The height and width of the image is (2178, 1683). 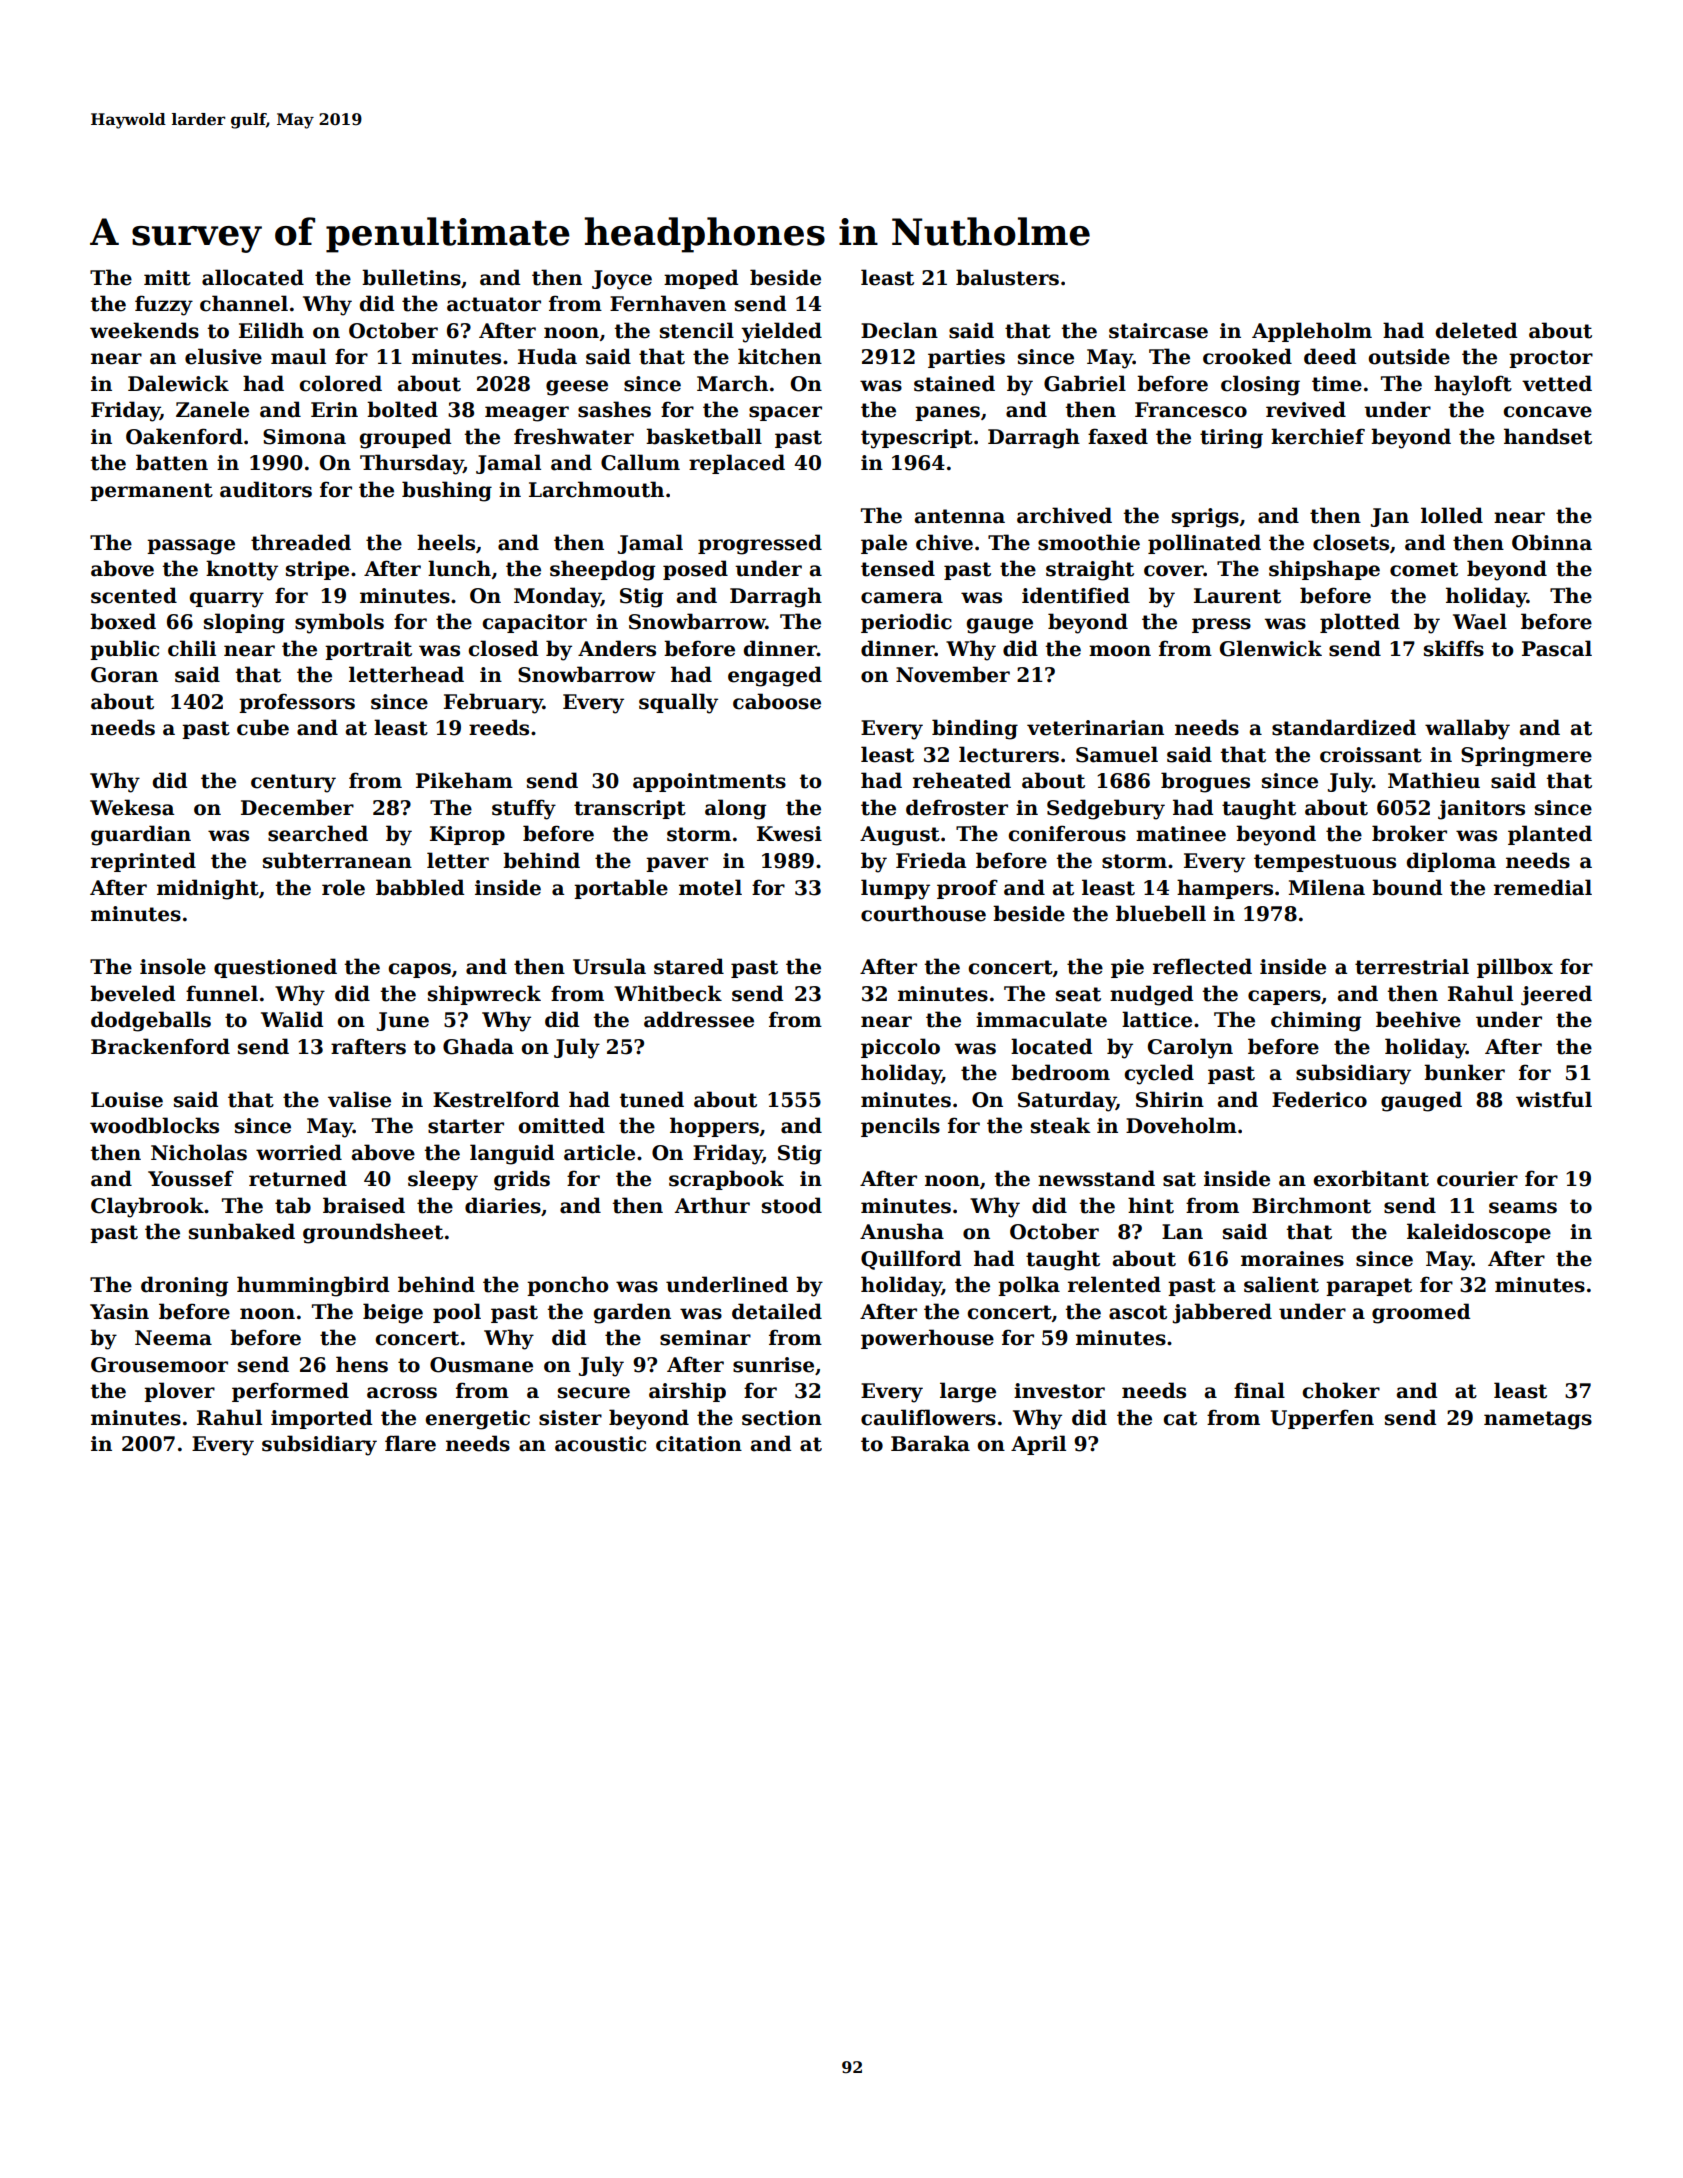 I want to click on courthouse, so click(x=923, y=913).
